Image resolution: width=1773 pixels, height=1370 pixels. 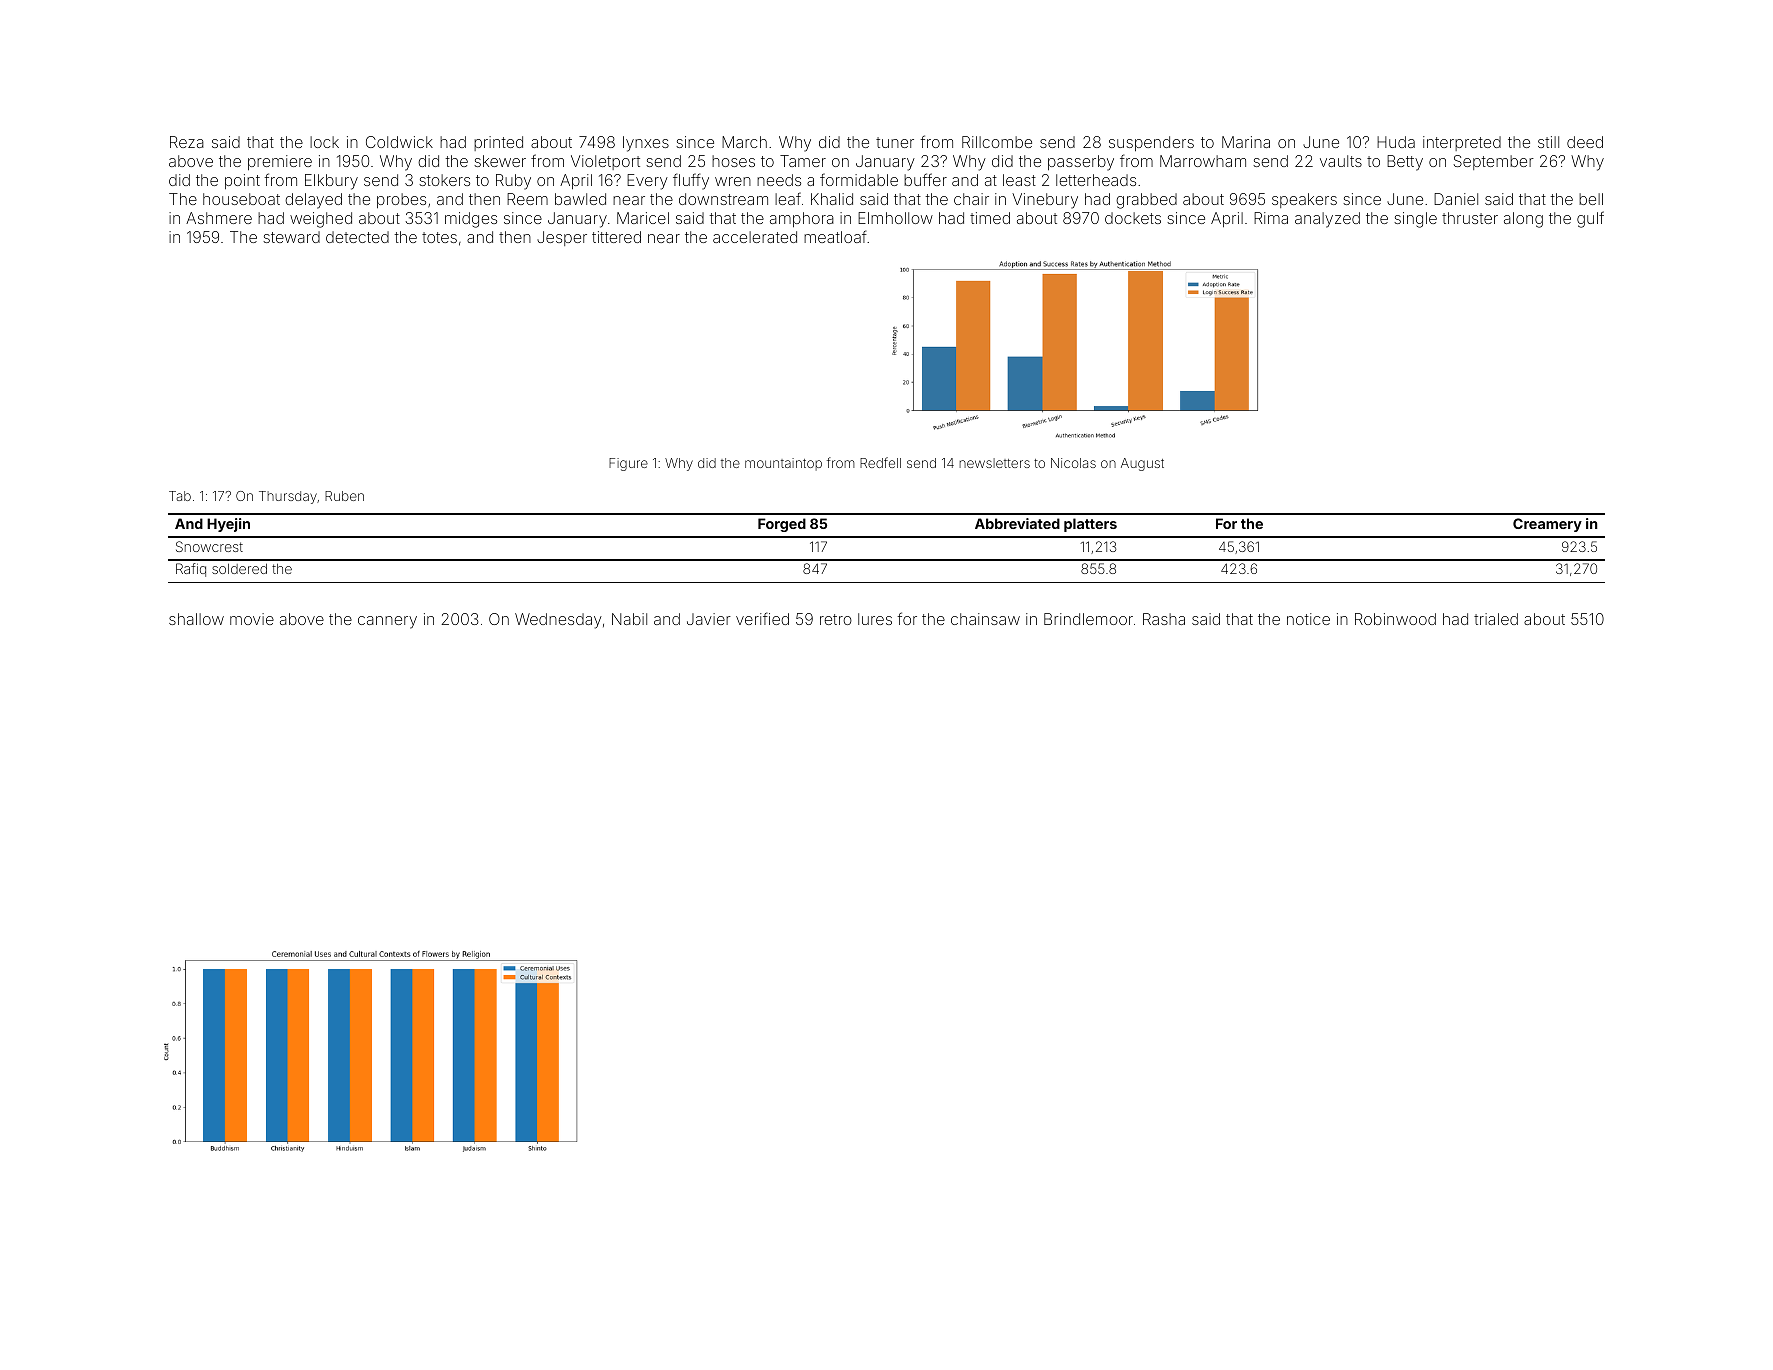 I want to click on cannery, so click(x=387, y=622).
